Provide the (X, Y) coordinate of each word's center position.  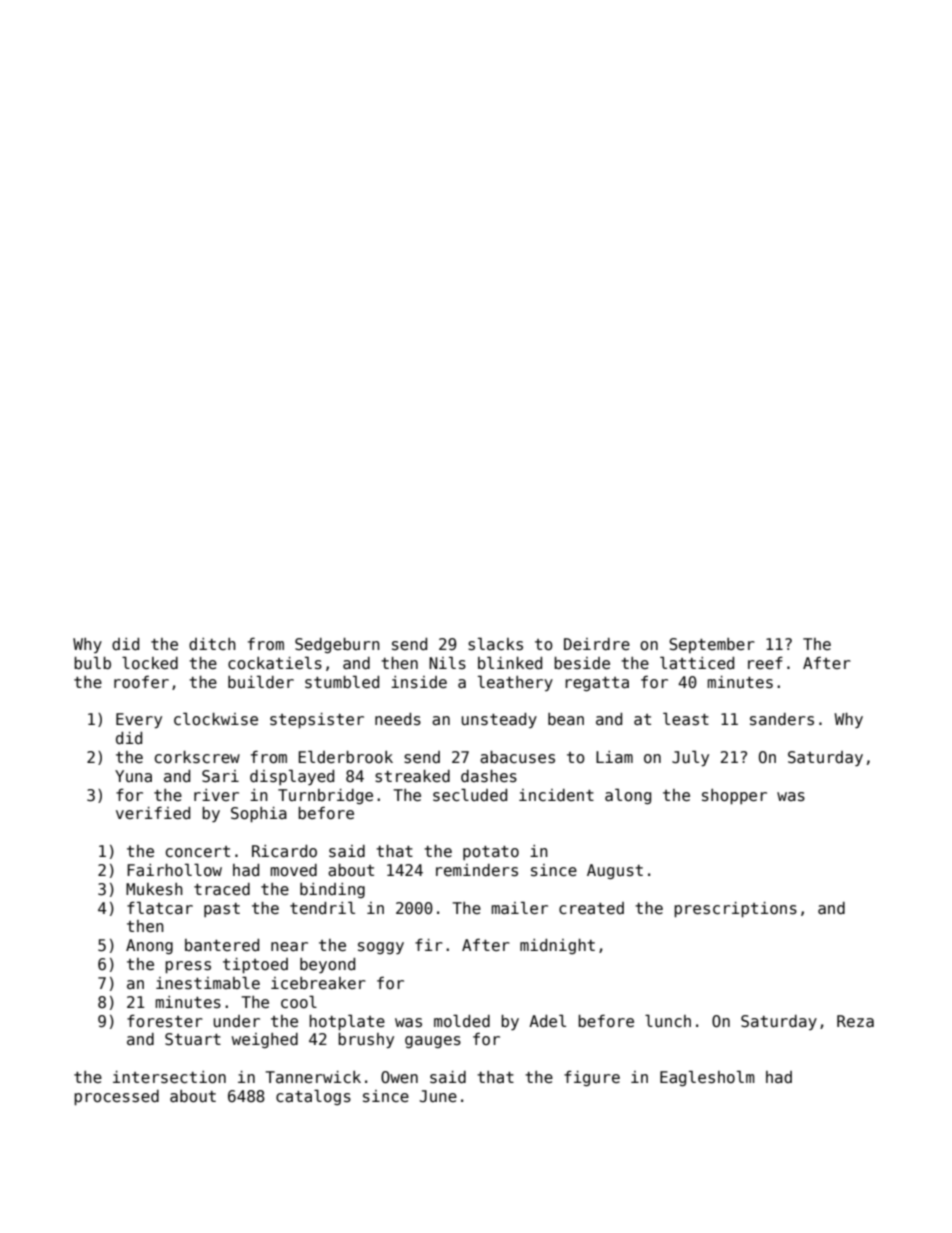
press (188, 967)
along (628, 796)
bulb (92, 662)
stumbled (342, 682)
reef (765, 663)
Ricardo (284, 851)
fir (429, 945)
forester (165, 1021)
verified (153, 813)
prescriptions (735, 909)
